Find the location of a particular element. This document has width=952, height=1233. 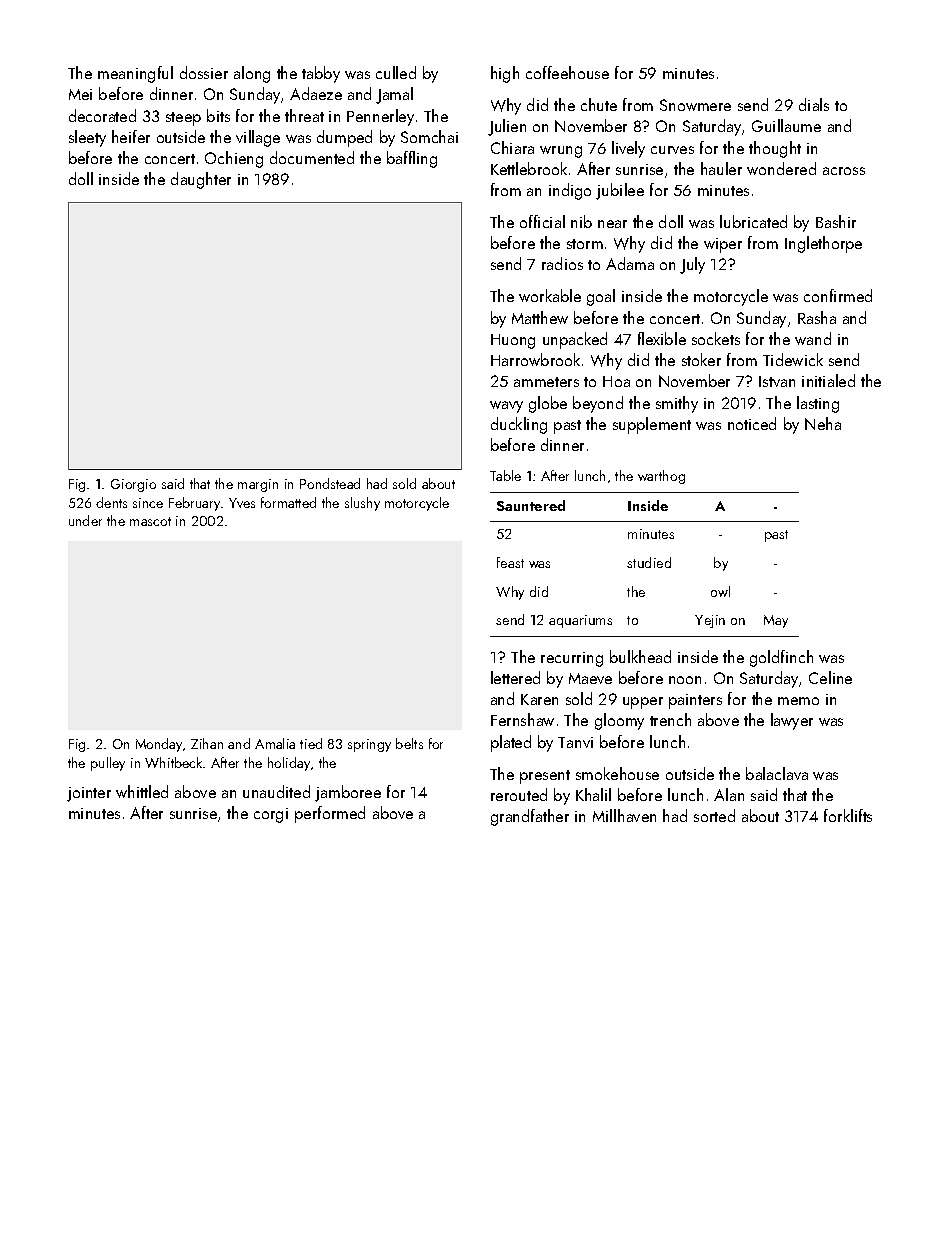

dials is located at coordinates (814, 104).
